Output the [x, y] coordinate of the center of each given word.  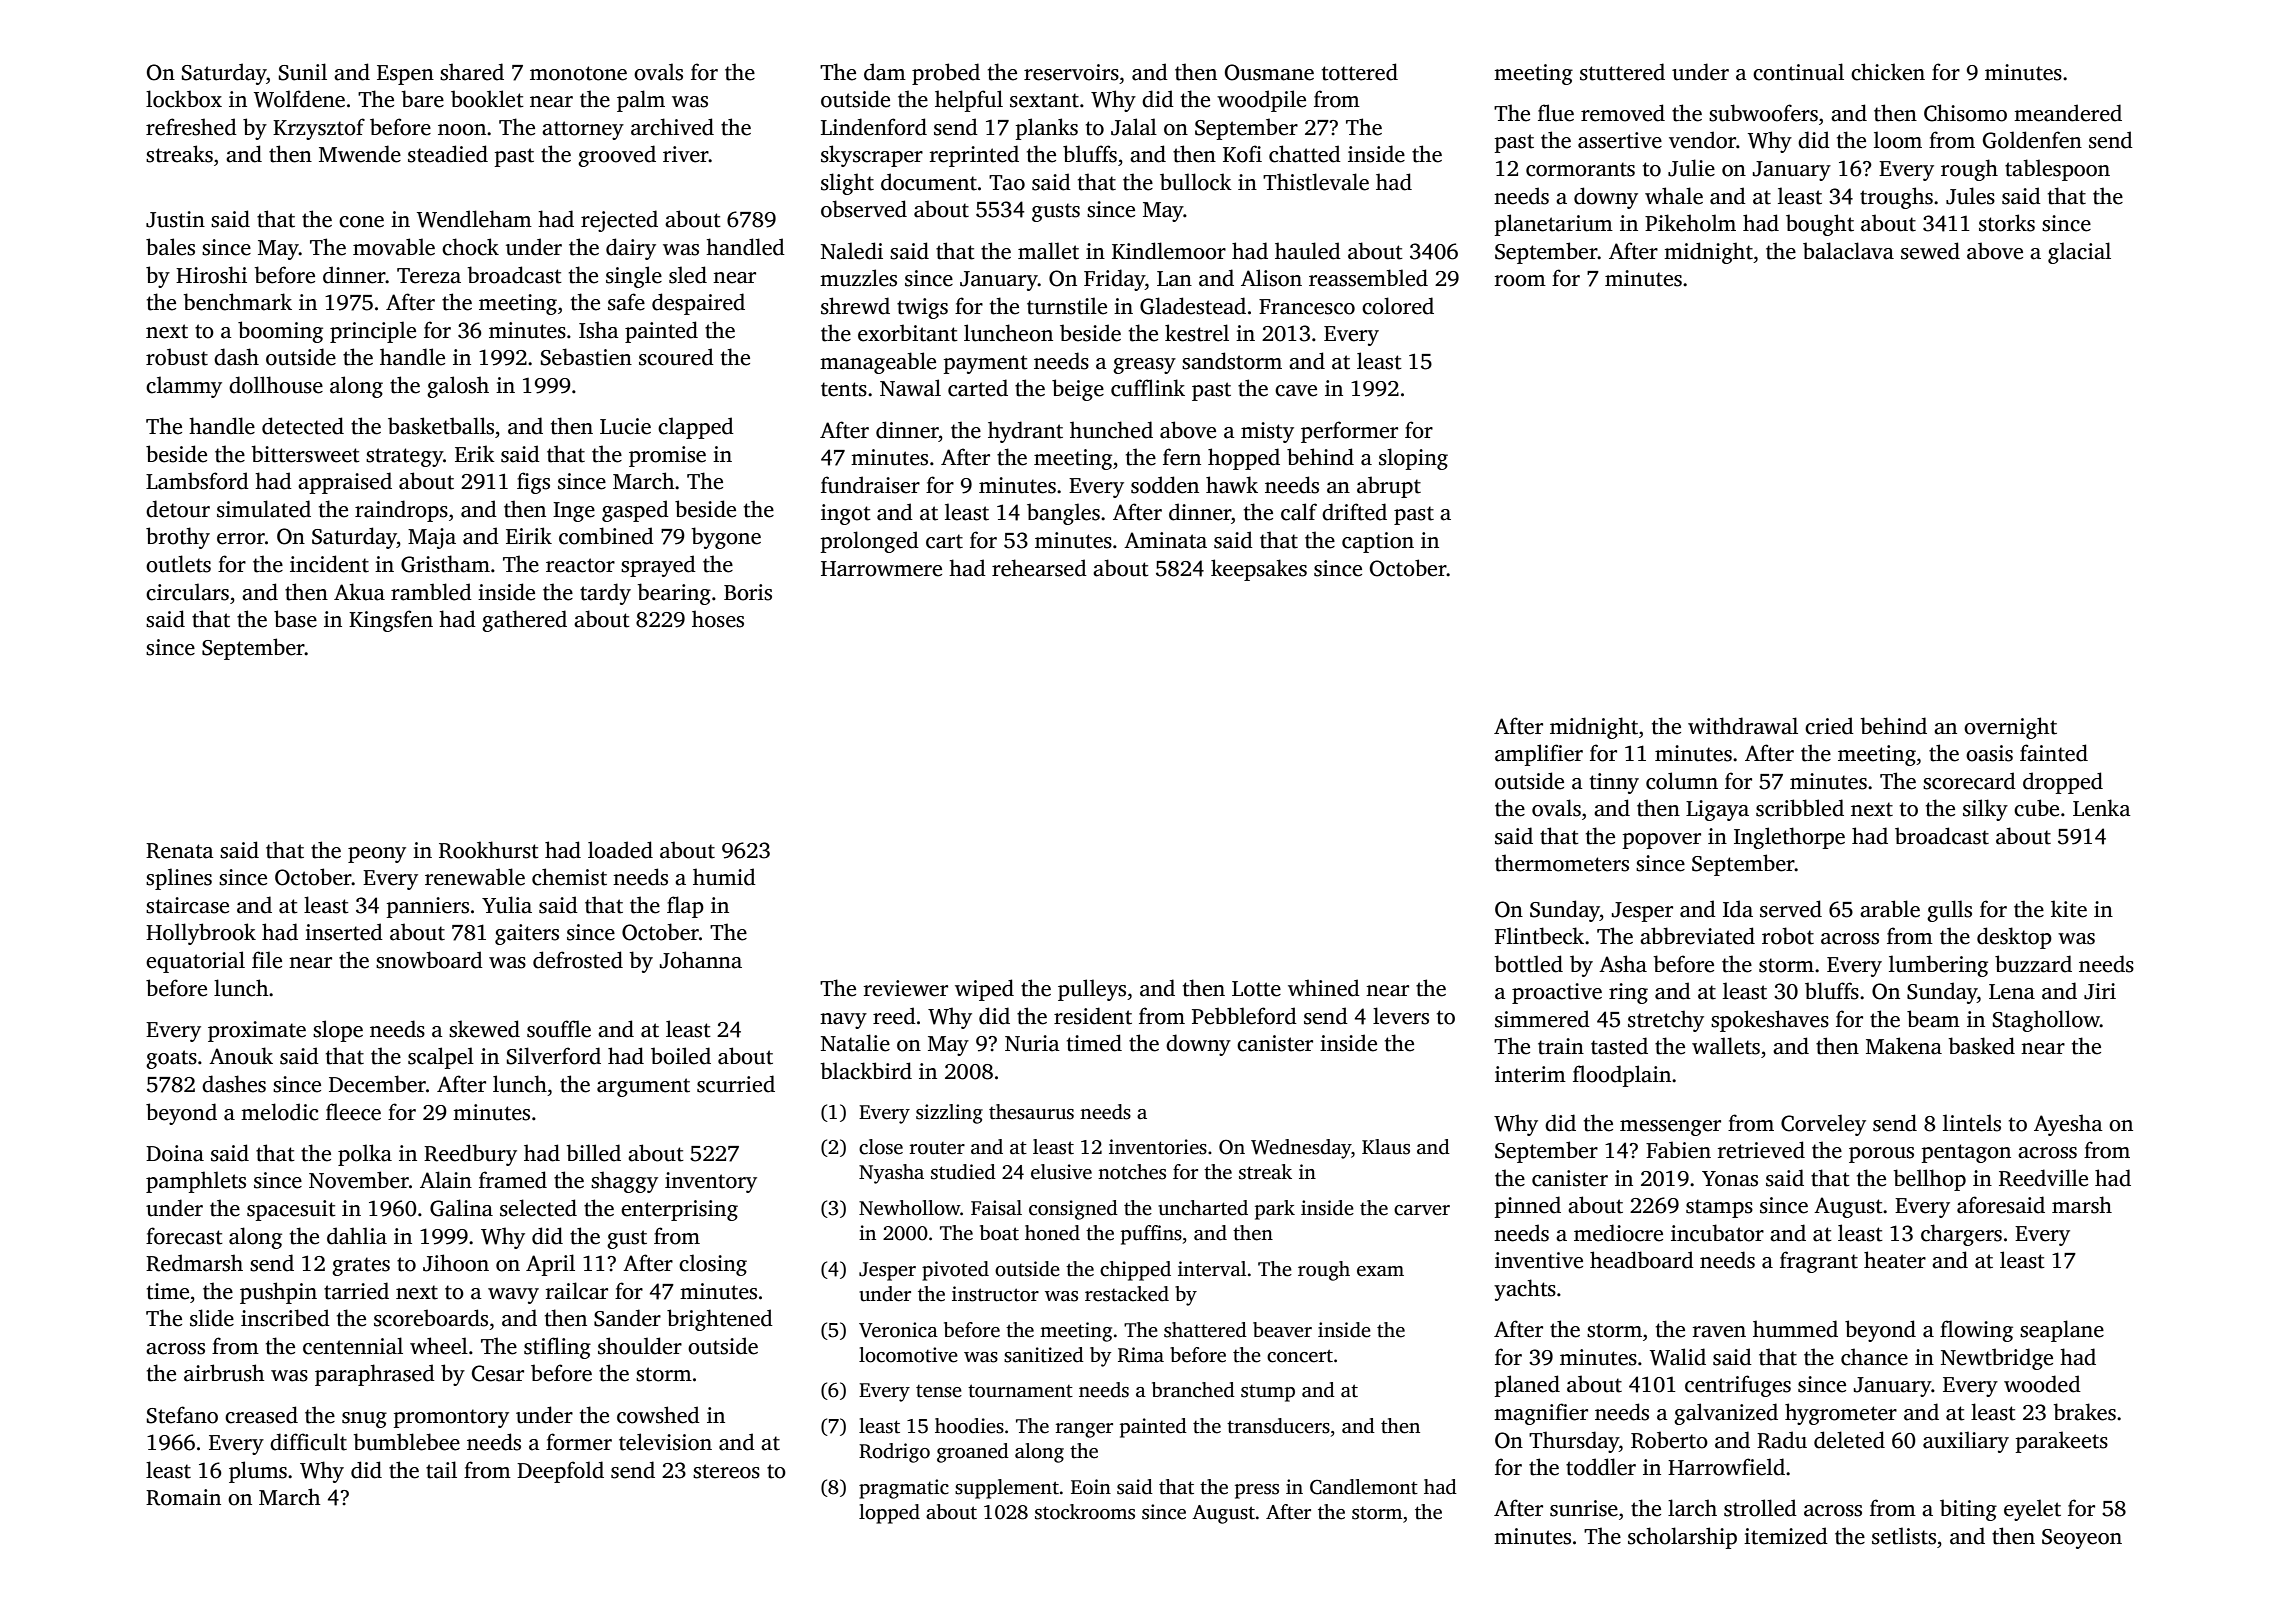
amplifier [1539, 755]
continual [1798, 72]
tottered [1360, 72]
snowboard [429, 960]
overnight [2010, 728]
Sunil [303, 72]
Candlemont [1364, 1487]
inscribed [285, 1318]
